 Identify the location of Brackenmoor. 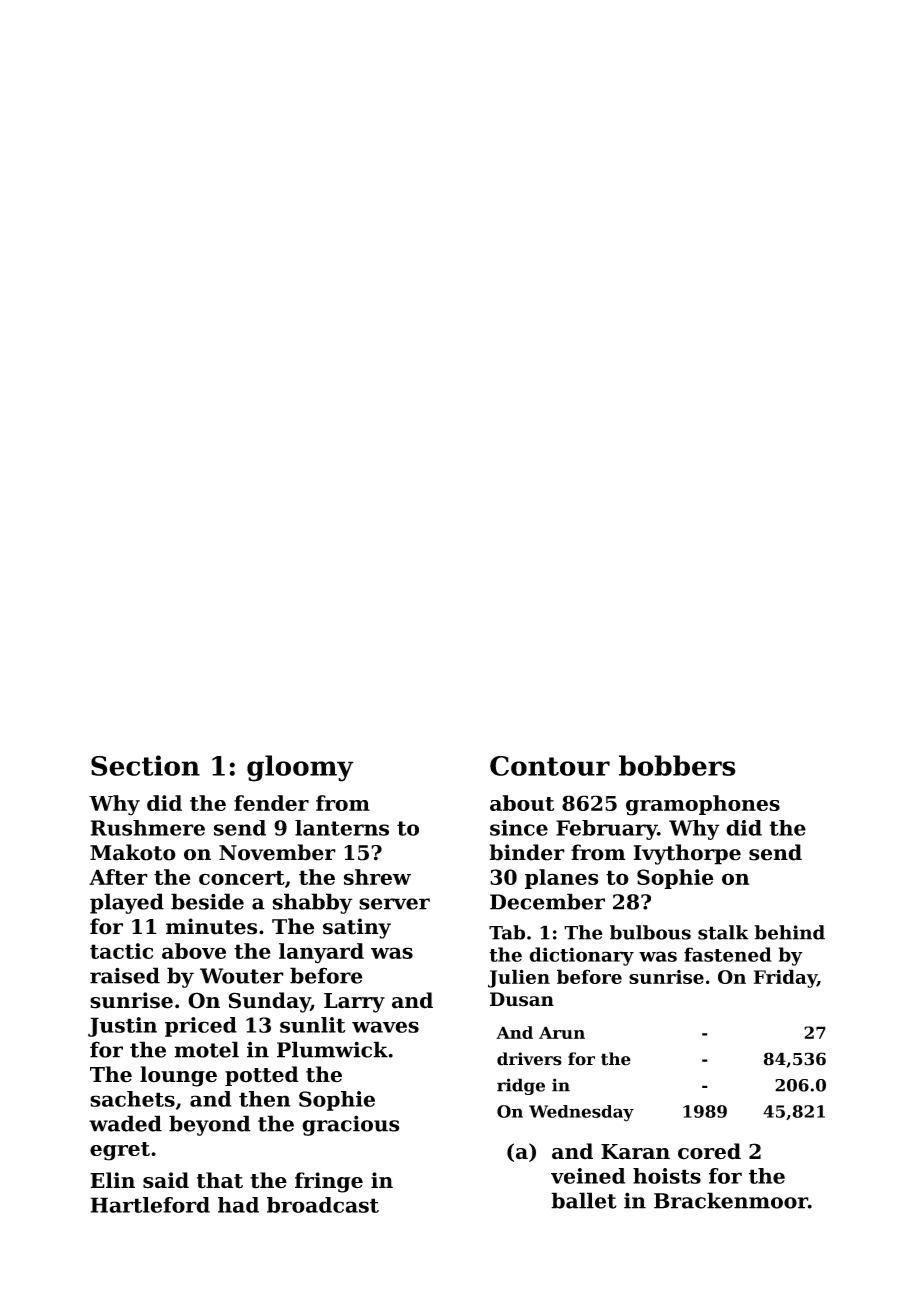
(731, 1200).
